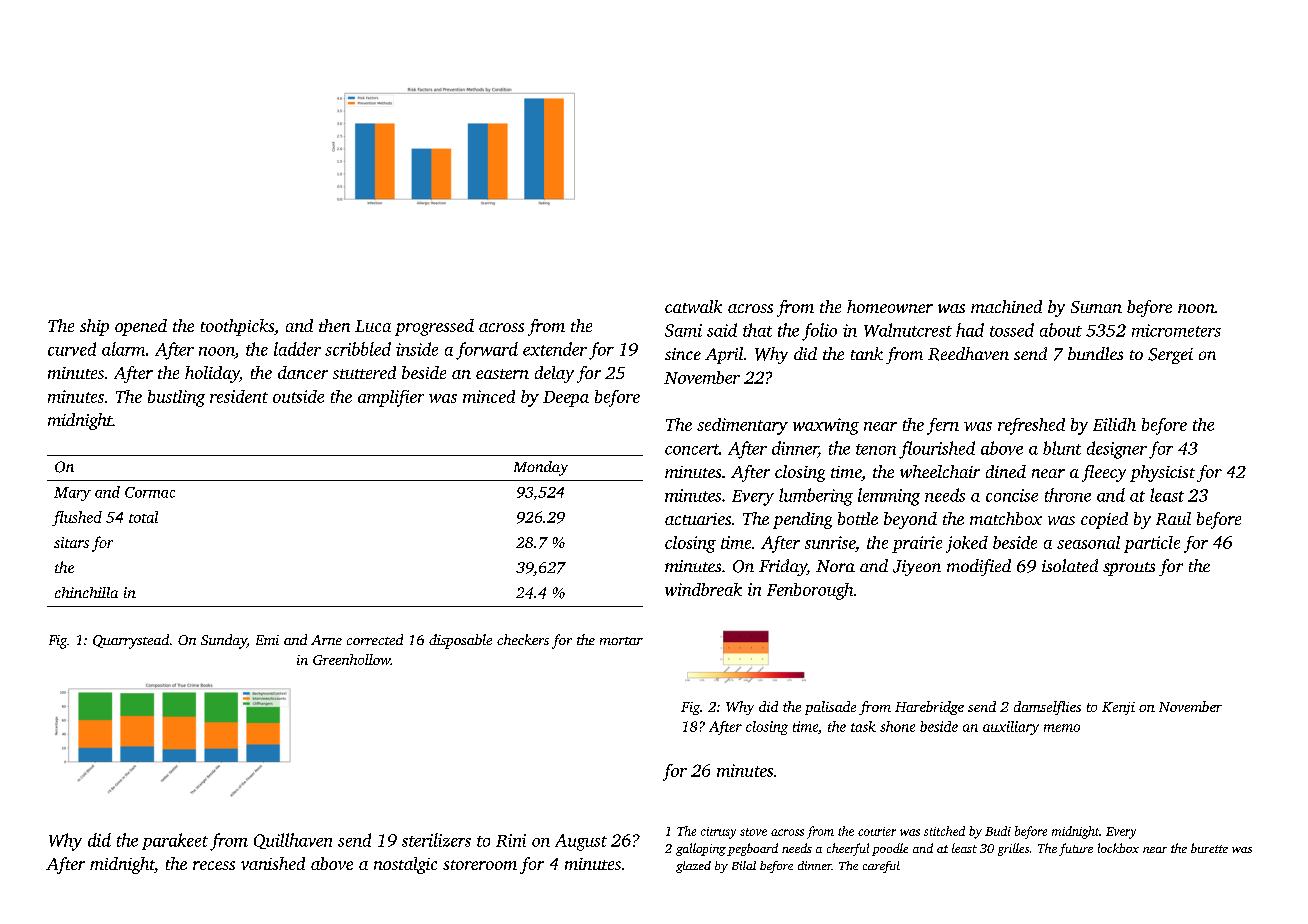 This image has height=924, width=1308. Describe the element at coordinates (1006, 306) in the image. I see `machined` at that location.
